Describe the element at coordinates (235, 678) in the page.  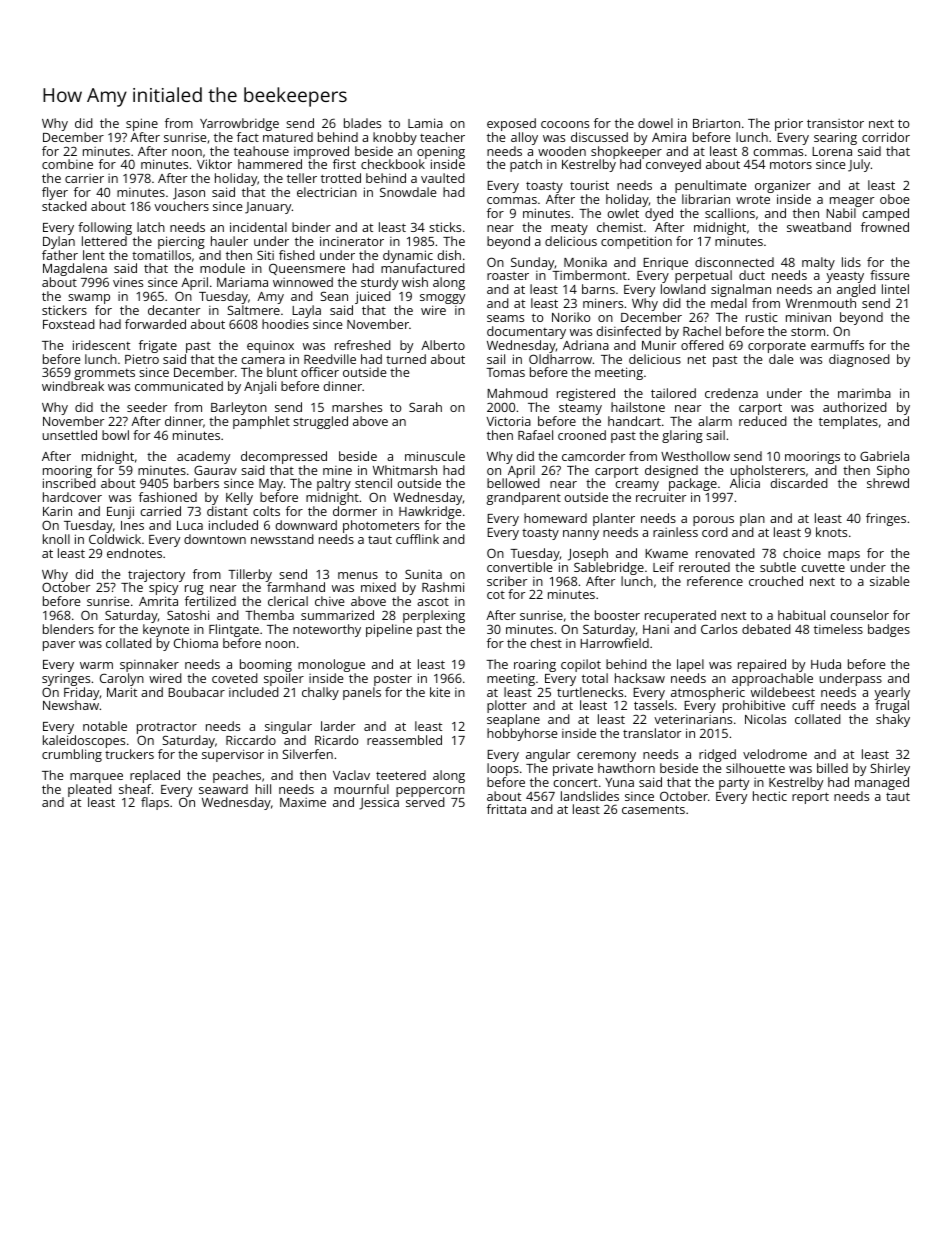
I see `coveted` at that location.
